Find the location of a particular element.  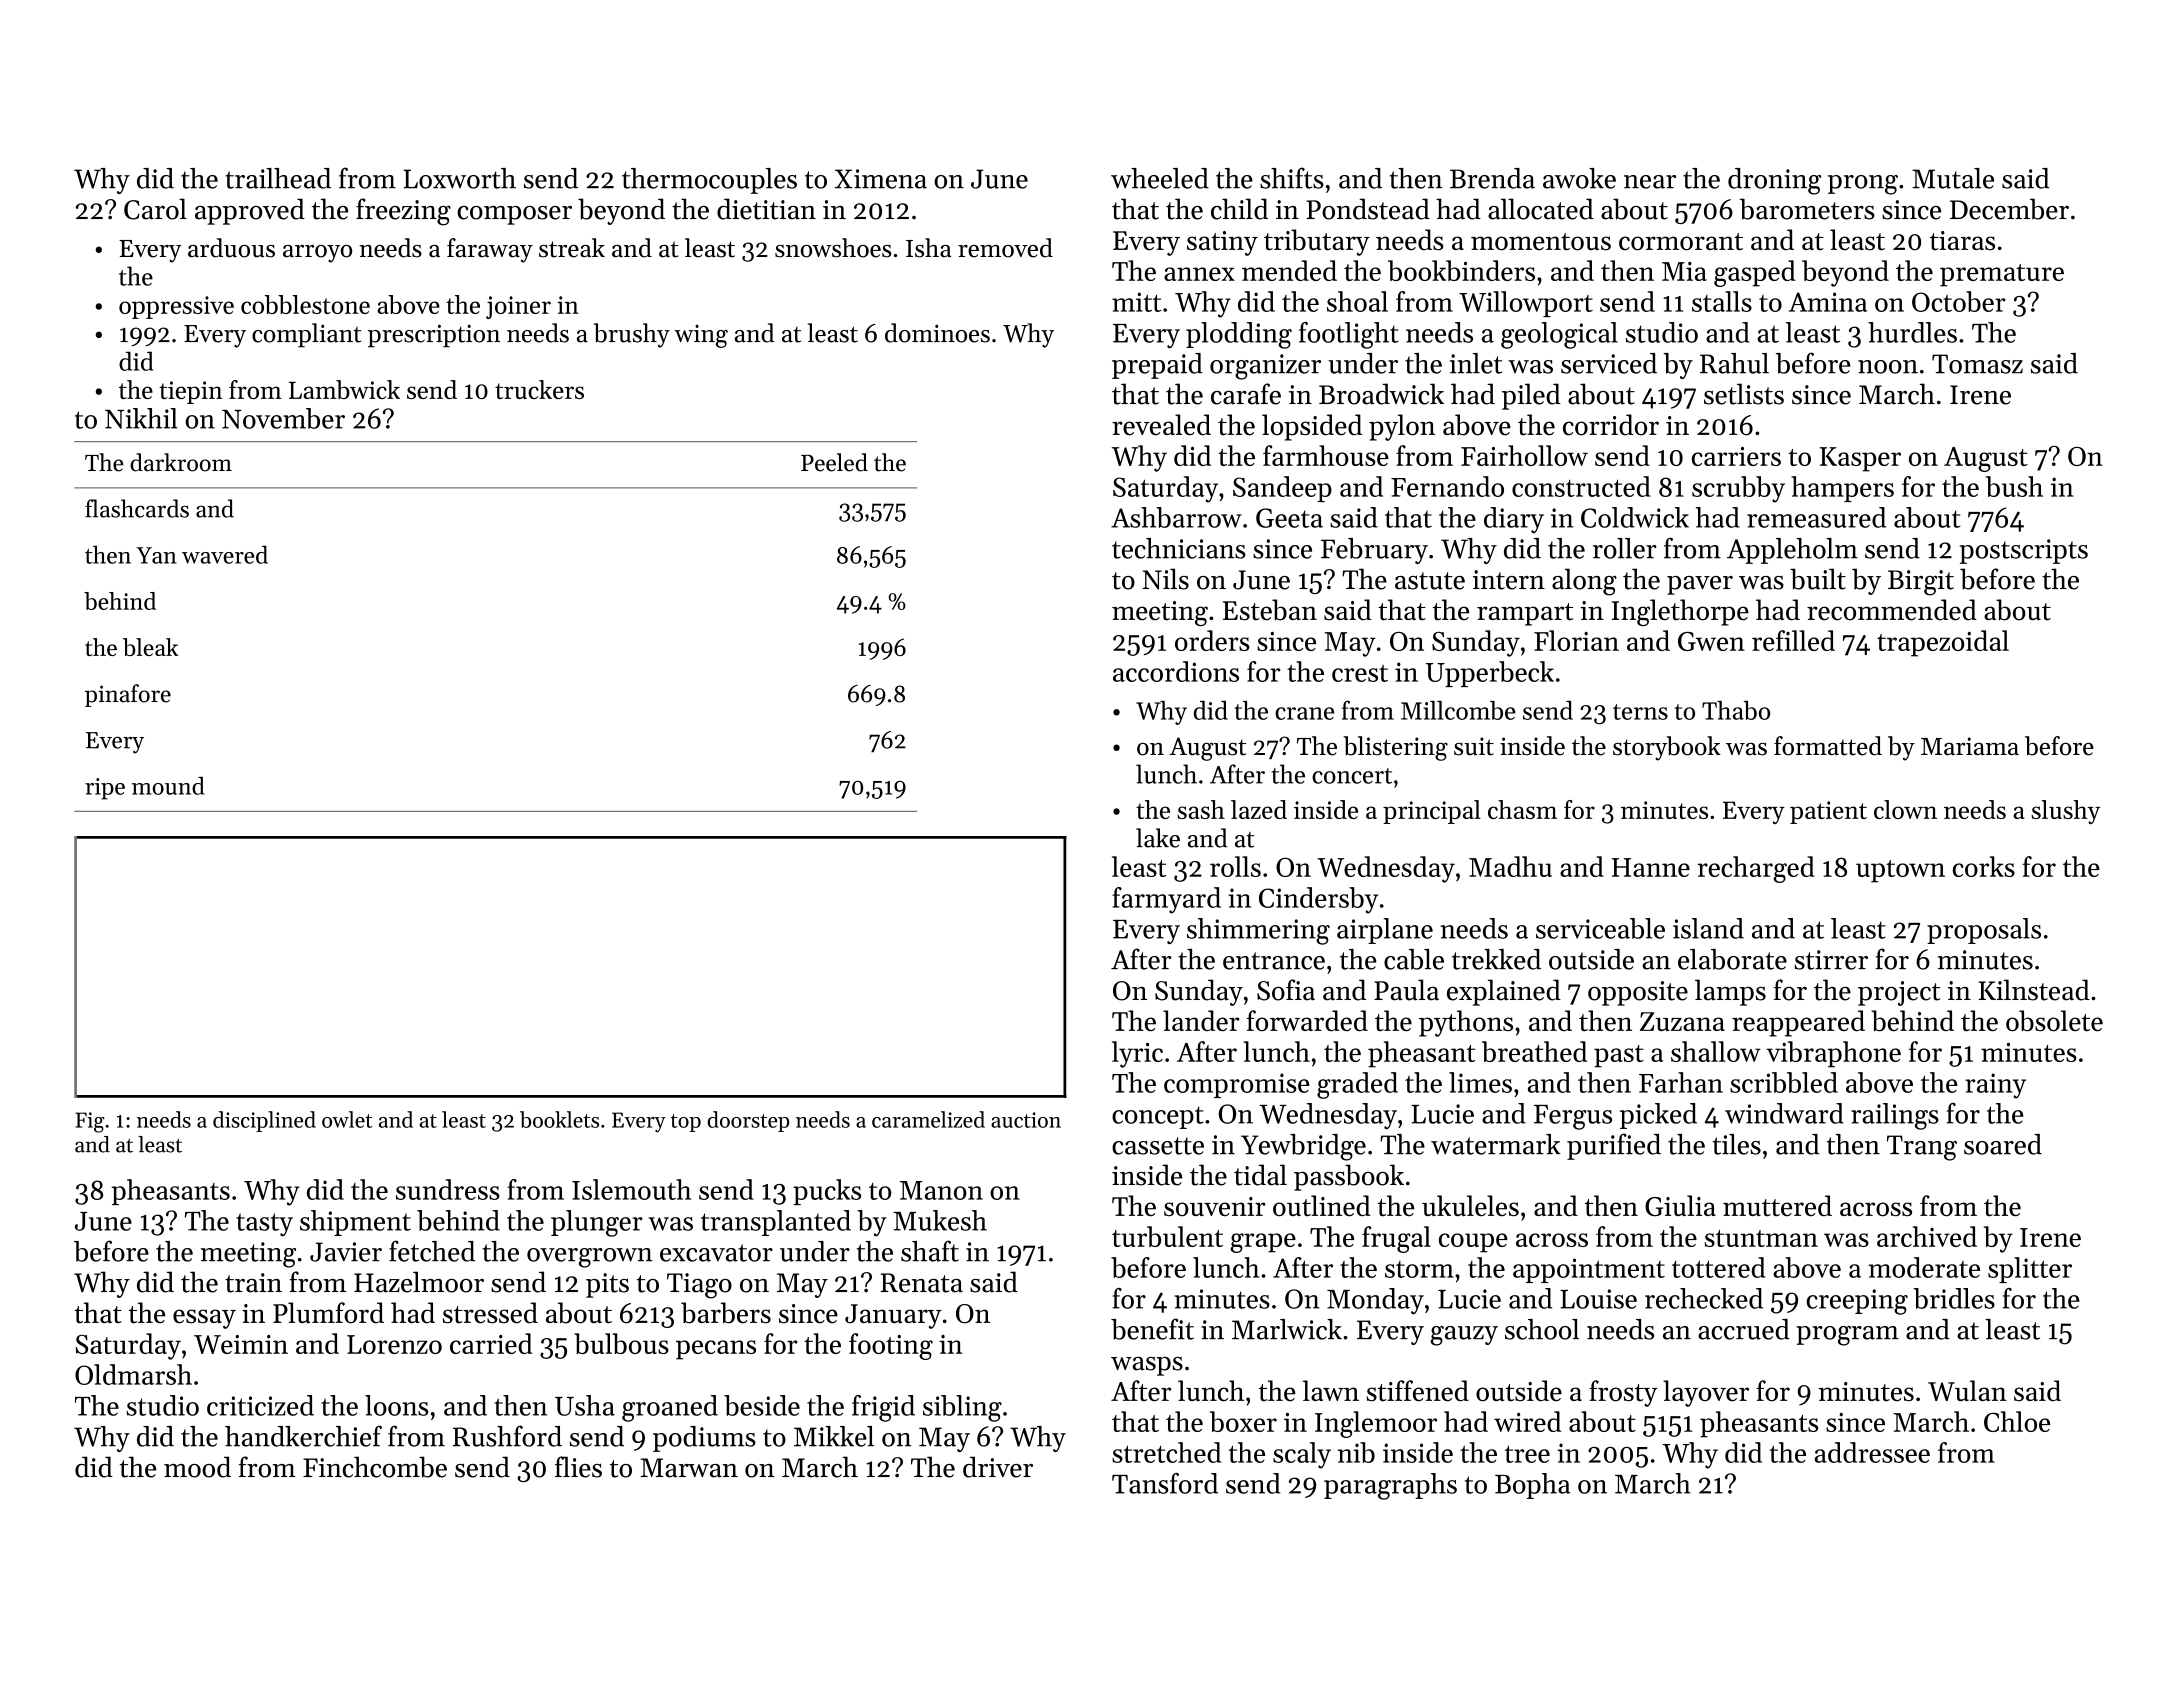

Ashbarrow is located at coordinates (1176, 517).
